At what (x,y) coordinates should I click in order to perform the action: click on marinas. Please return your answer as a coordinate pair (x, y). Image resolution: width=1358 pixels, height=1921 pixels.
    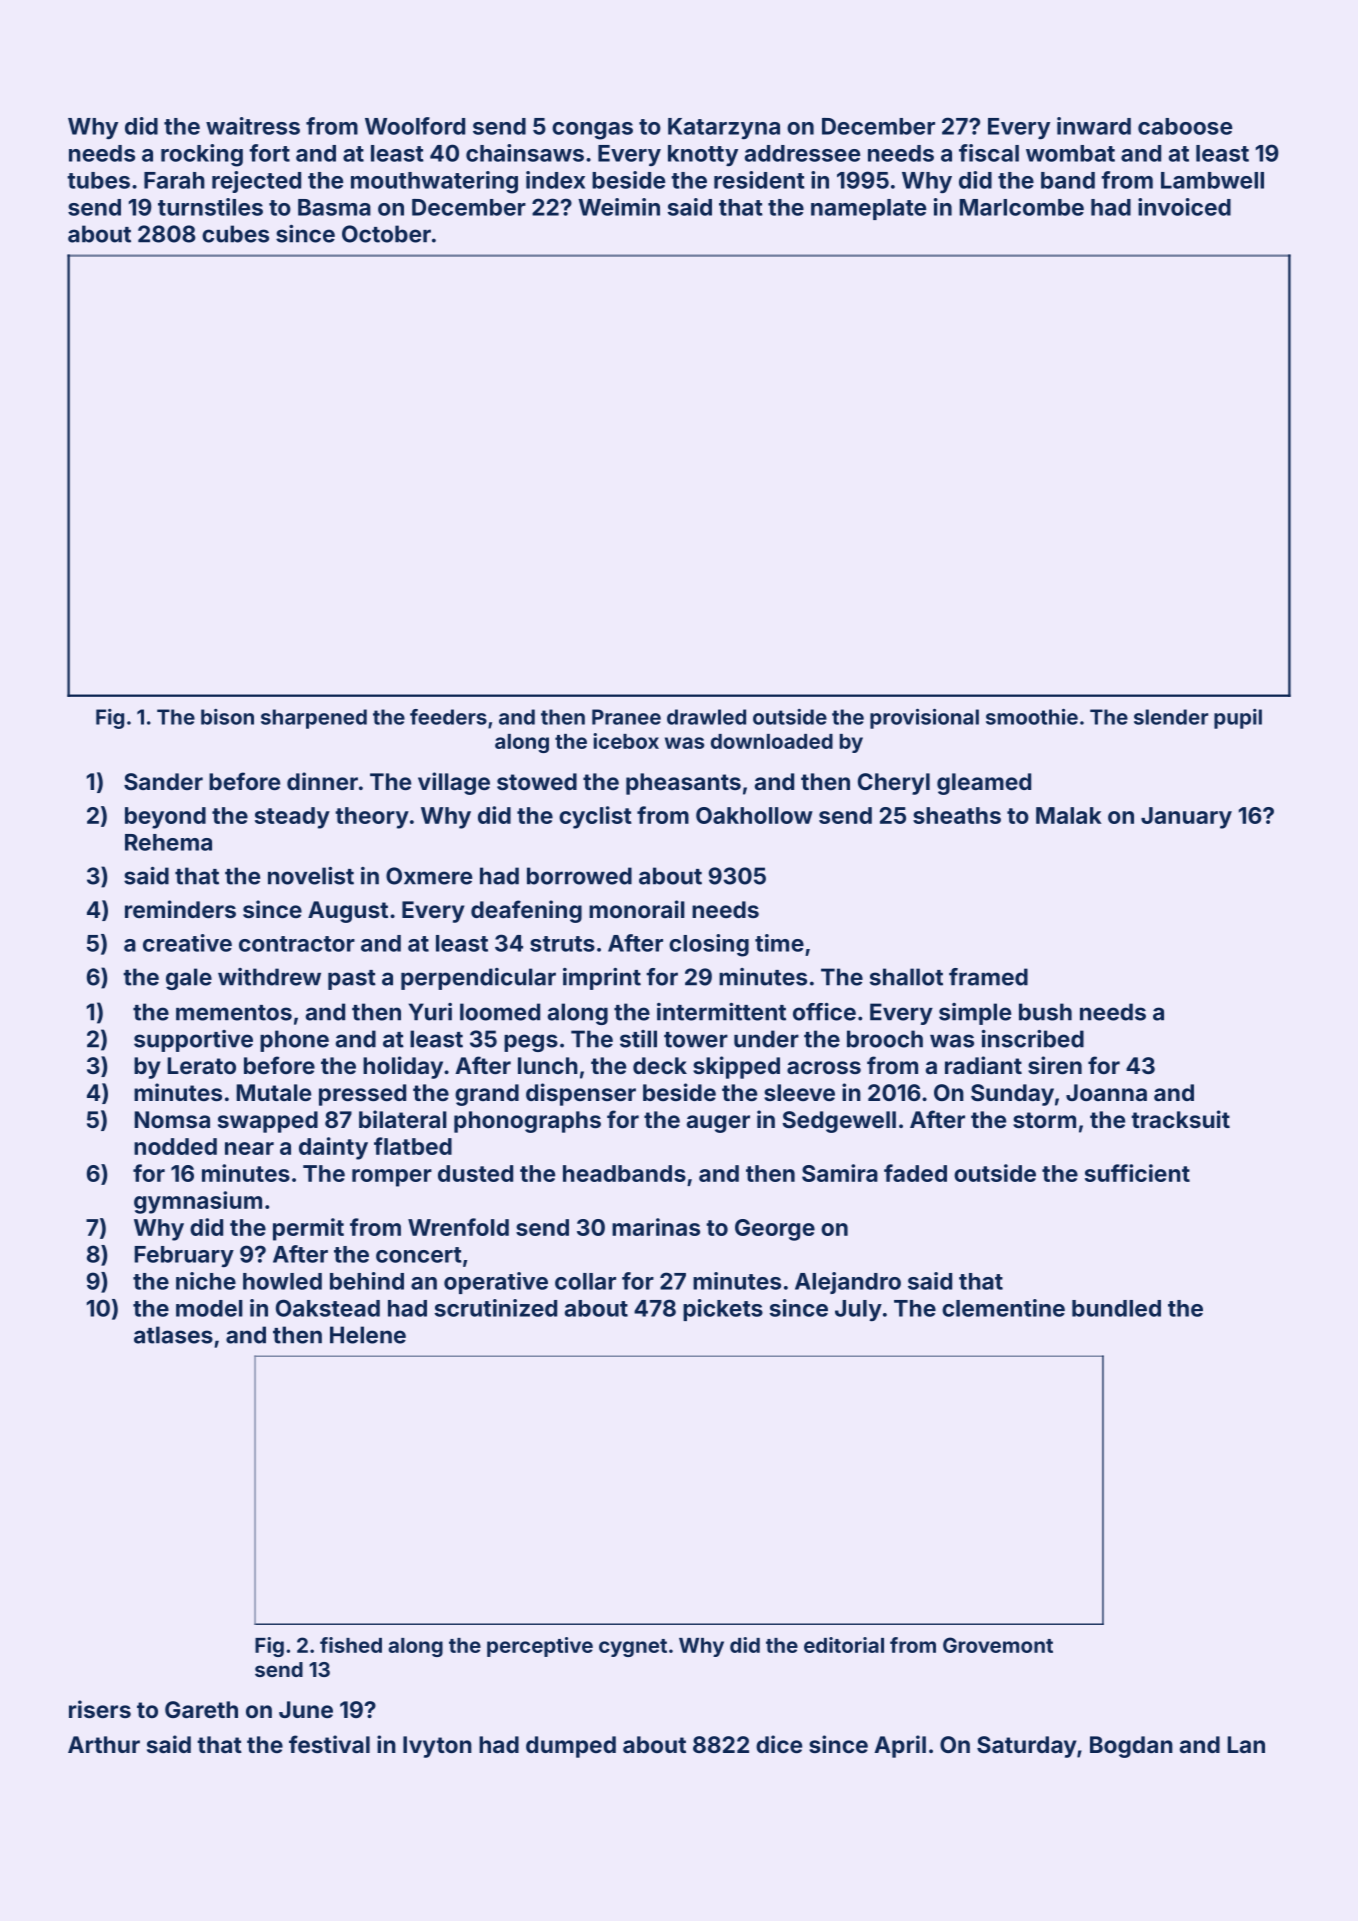
    Looking at the image, I should click on (656, 1227).
